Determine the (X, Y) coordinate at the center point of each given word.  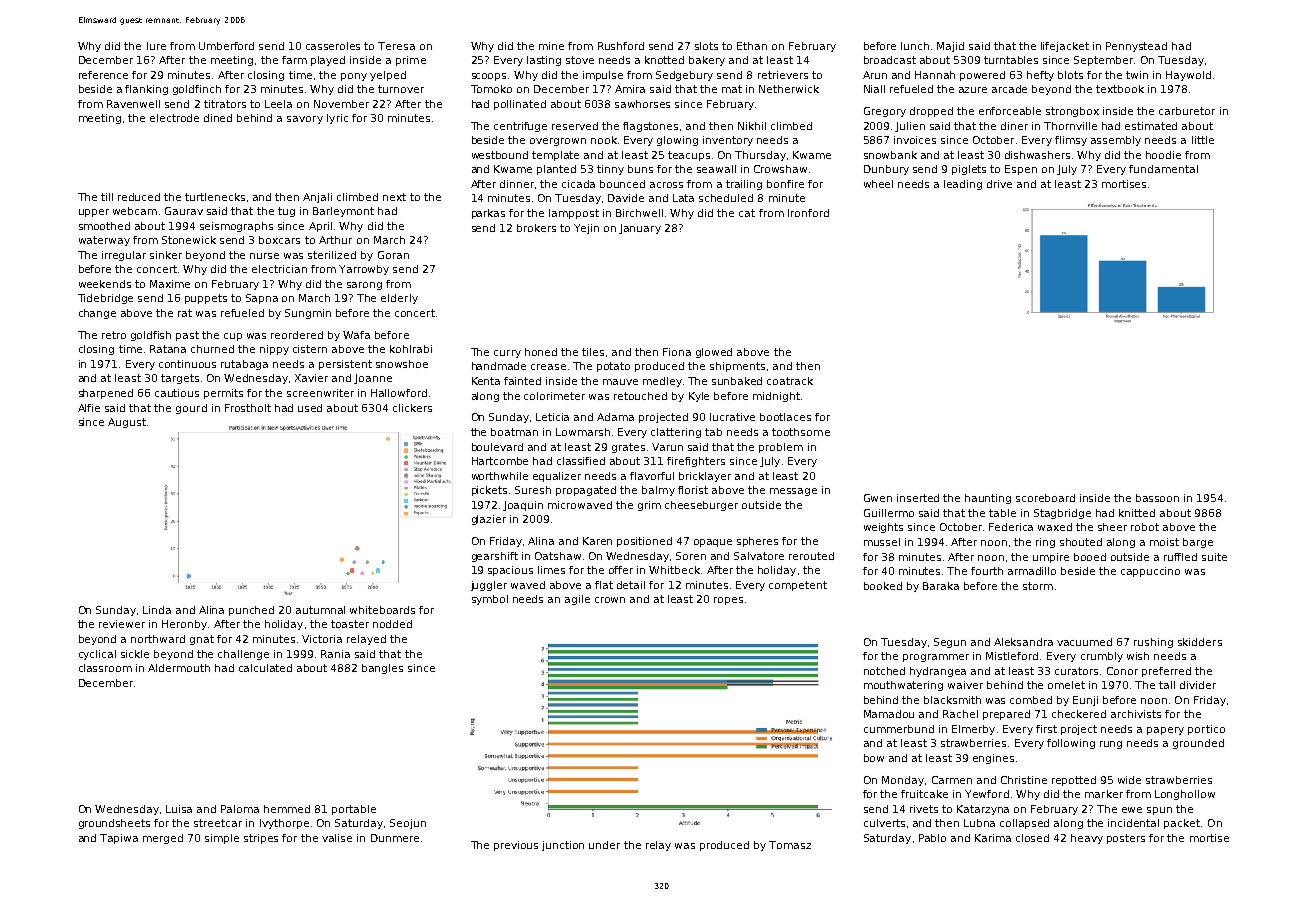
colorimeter (554, 396)
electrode (174, 118)
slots (706, 46)
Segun (950, 643)
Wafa (356, 335)
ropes (728, 601)
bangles (382, 669)
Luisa (179, 809)
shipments (737, 367)
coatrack (790, 381)
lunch (915, 46)
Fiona (677, 352)
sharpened (106, 394)
